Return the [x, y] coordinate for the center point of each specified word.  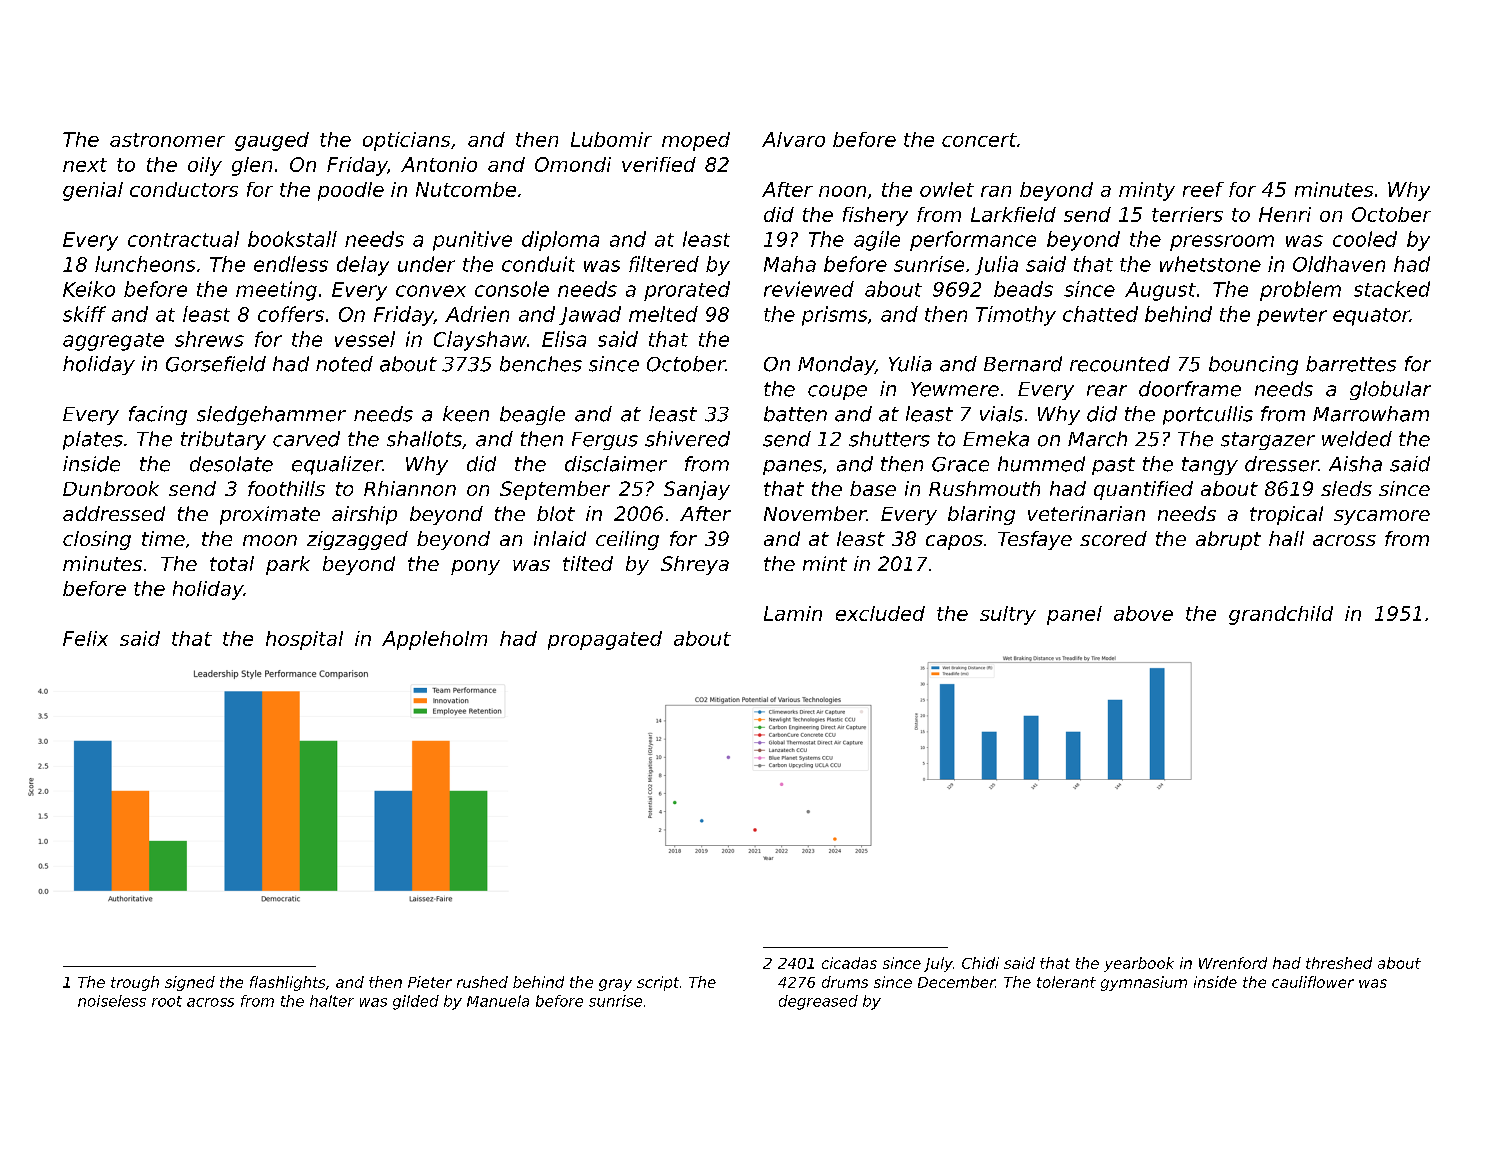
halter [332, 1001]
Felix [85, 638]
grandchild [1281, 615]
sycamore [1382, 517]
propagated [605, 640]
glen [252, 166]
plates [93, 440]
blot [556, 513]
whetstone [1210, 264]
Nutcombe [466, 189]
